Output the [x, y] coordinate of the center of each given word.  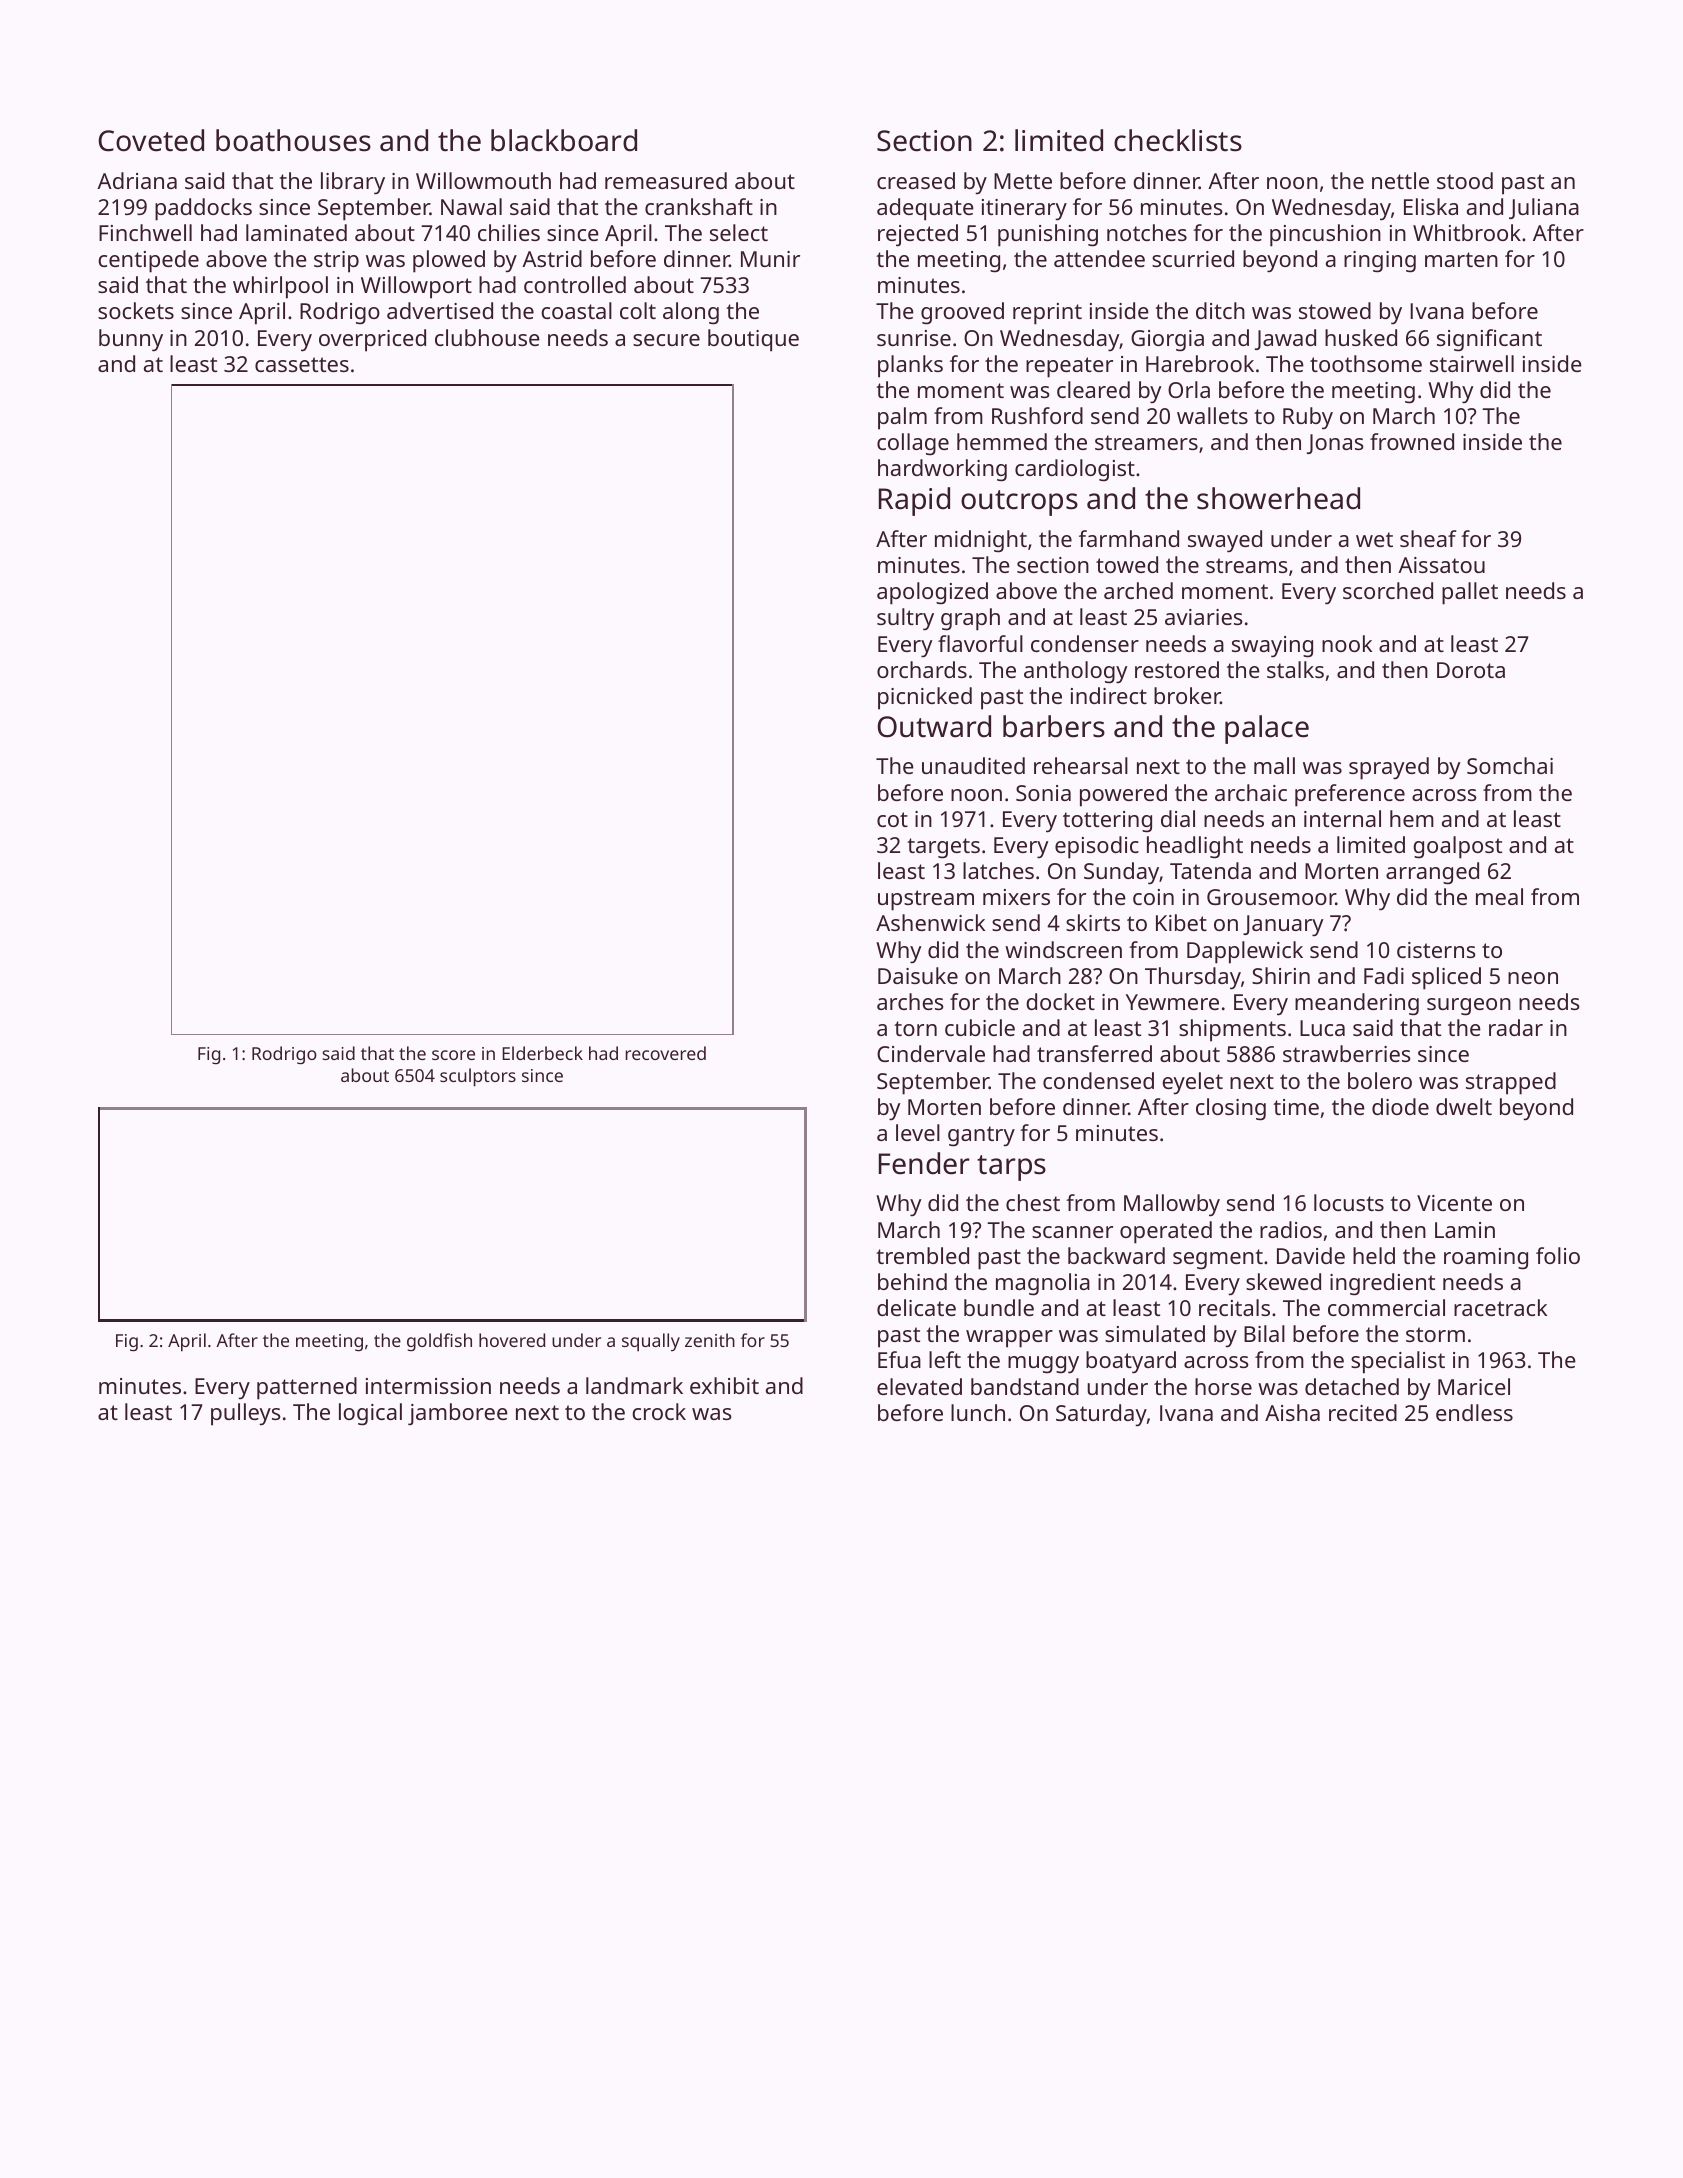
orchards [922, 669]
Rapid [914, 501]
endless [1474, 1412]
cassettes [302, 364]
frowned [1412, 441]
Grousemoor [1271, 897]
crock [659, 1411]
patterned [307, 1388]
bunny [131, 340]
